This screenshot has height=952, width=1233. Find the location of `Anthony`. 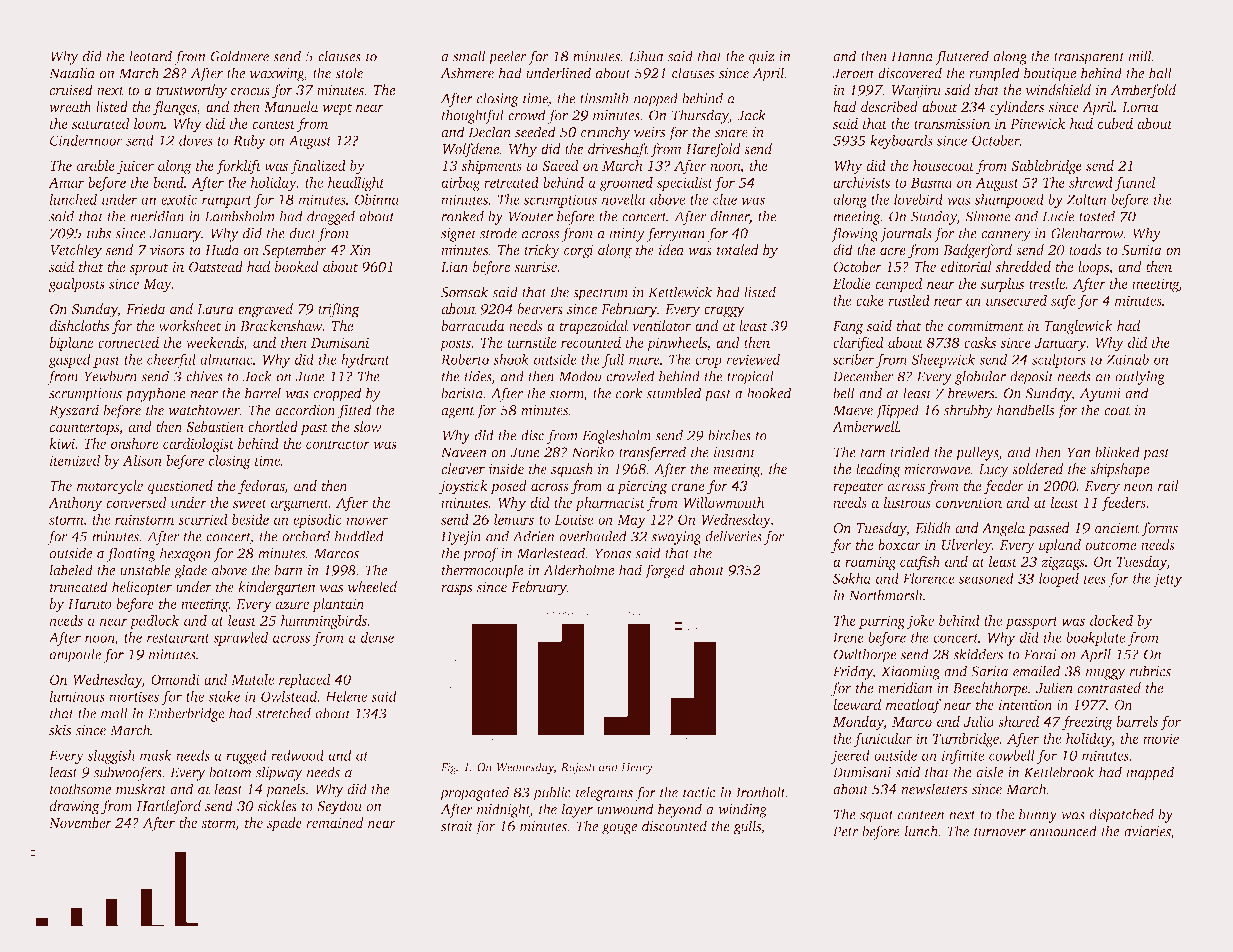

Anthony is located at coordinates (75, 504).
